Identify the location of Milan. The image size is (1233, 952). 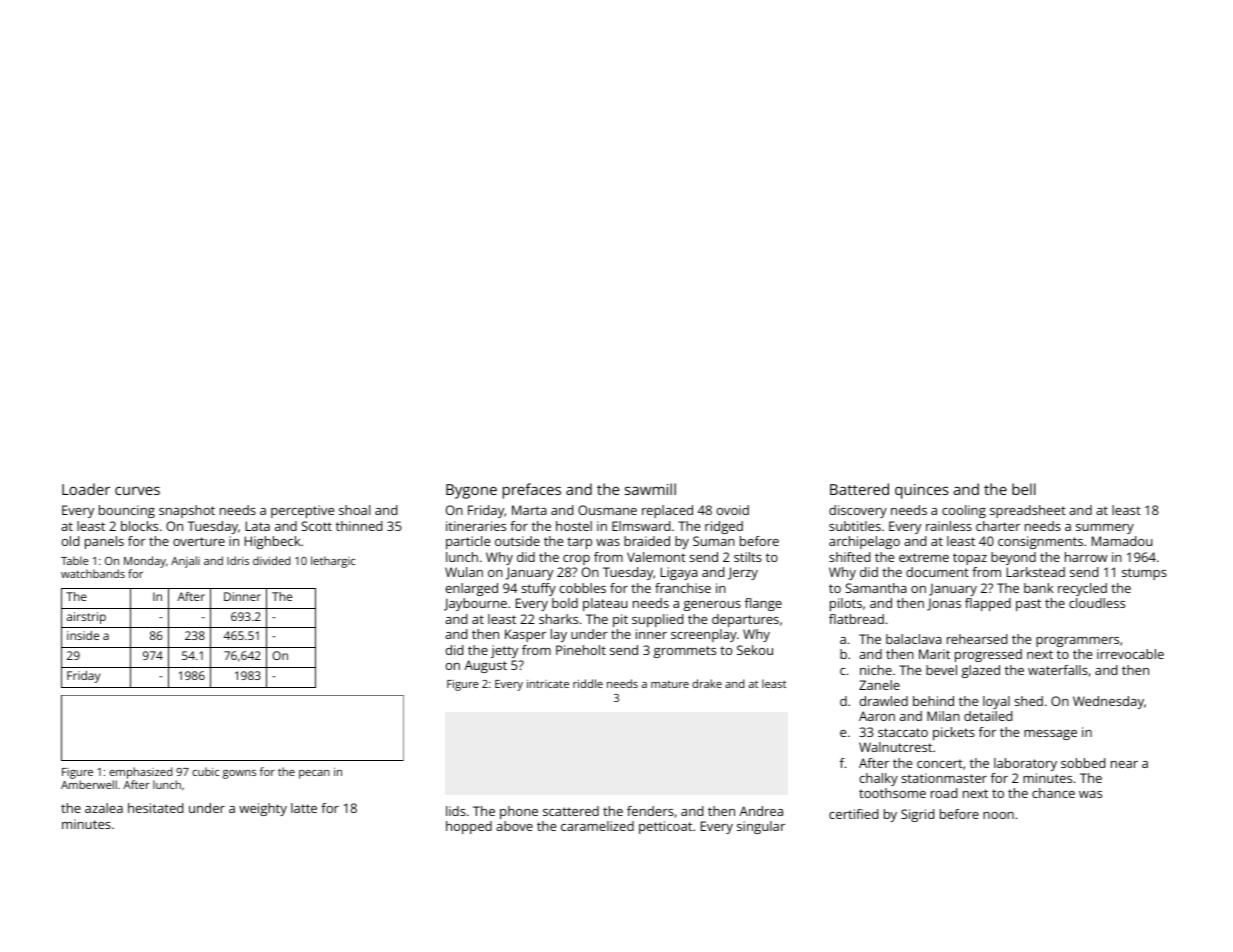
(943, 716).
